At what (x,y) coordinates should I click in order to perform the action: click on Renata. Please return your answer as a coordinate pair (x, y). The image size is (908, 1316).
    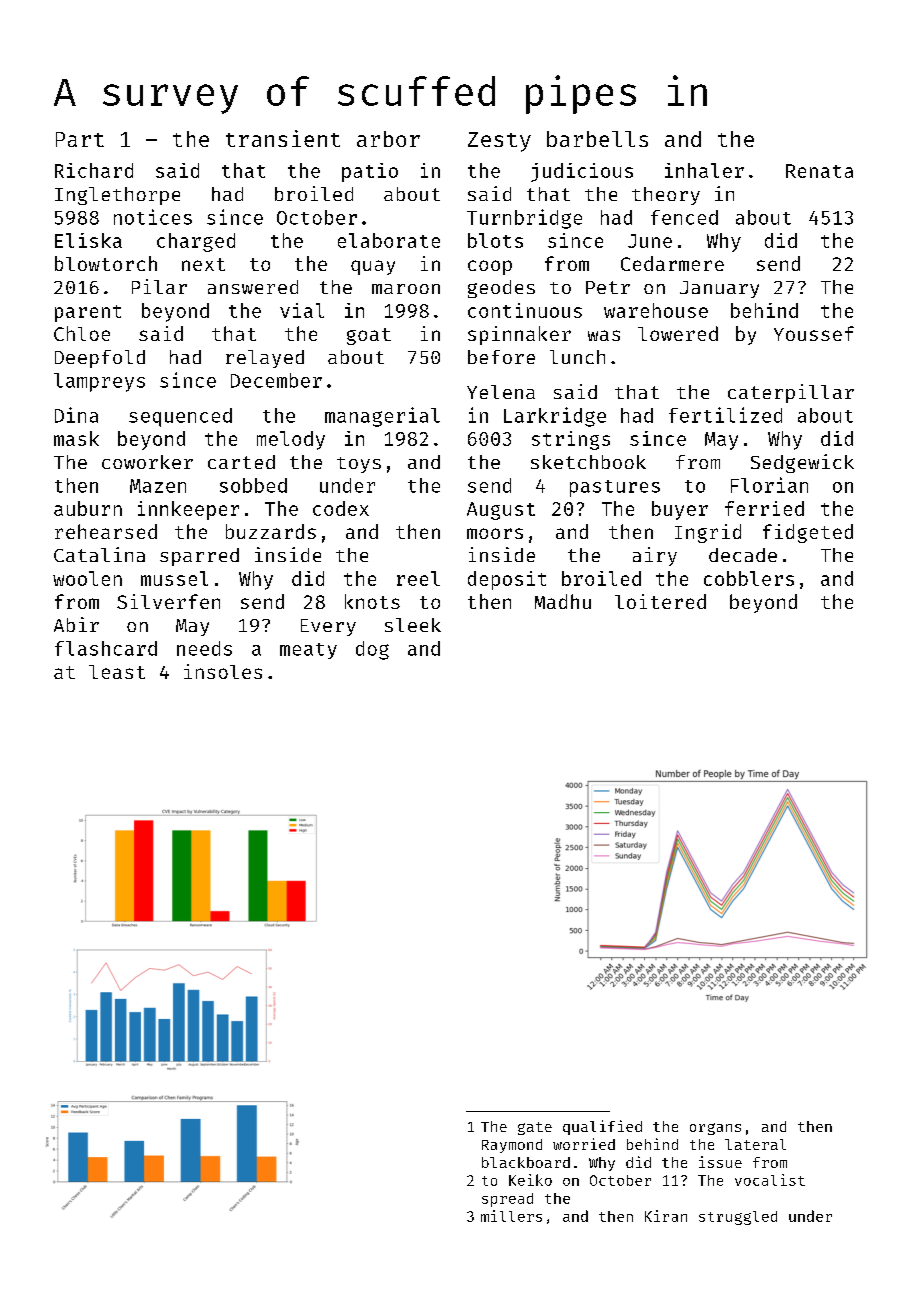
    Looking at the image, I should click on (819, 171).
